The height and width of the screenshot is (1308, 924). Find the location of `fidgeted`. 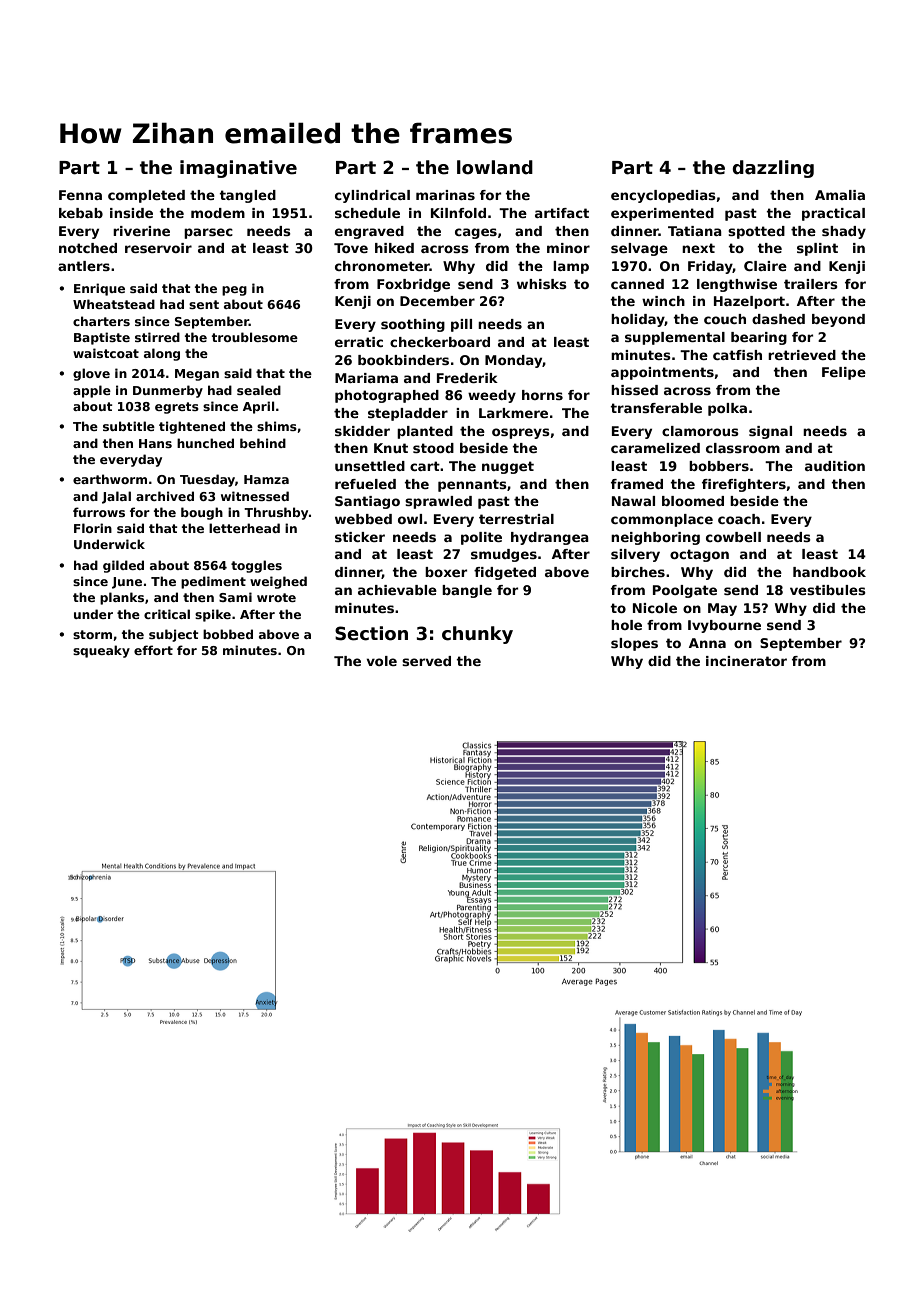

fidgeted is located at coordinates (505, 573).
